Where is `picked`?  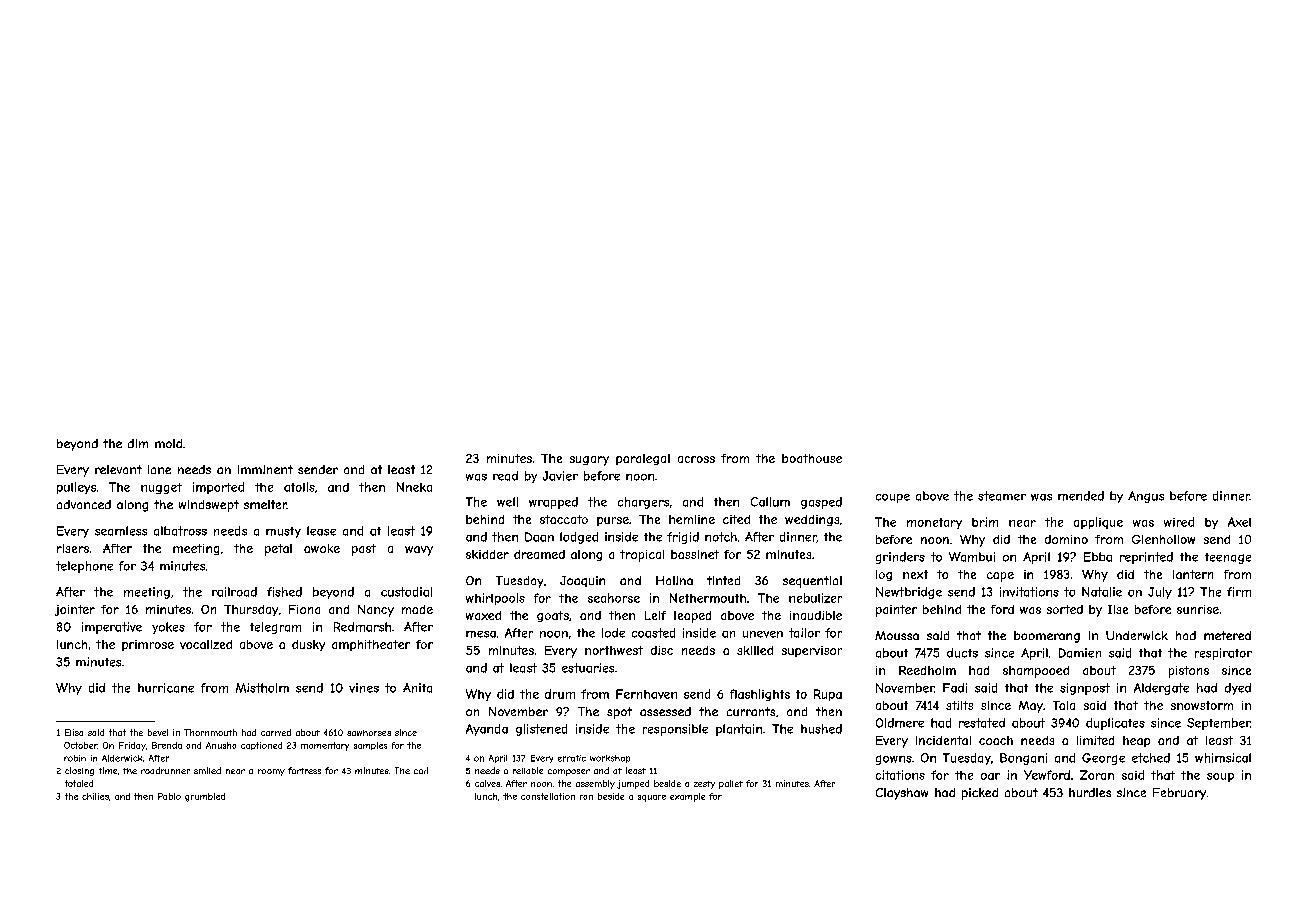
picked is located at coordinates (980, 794).
